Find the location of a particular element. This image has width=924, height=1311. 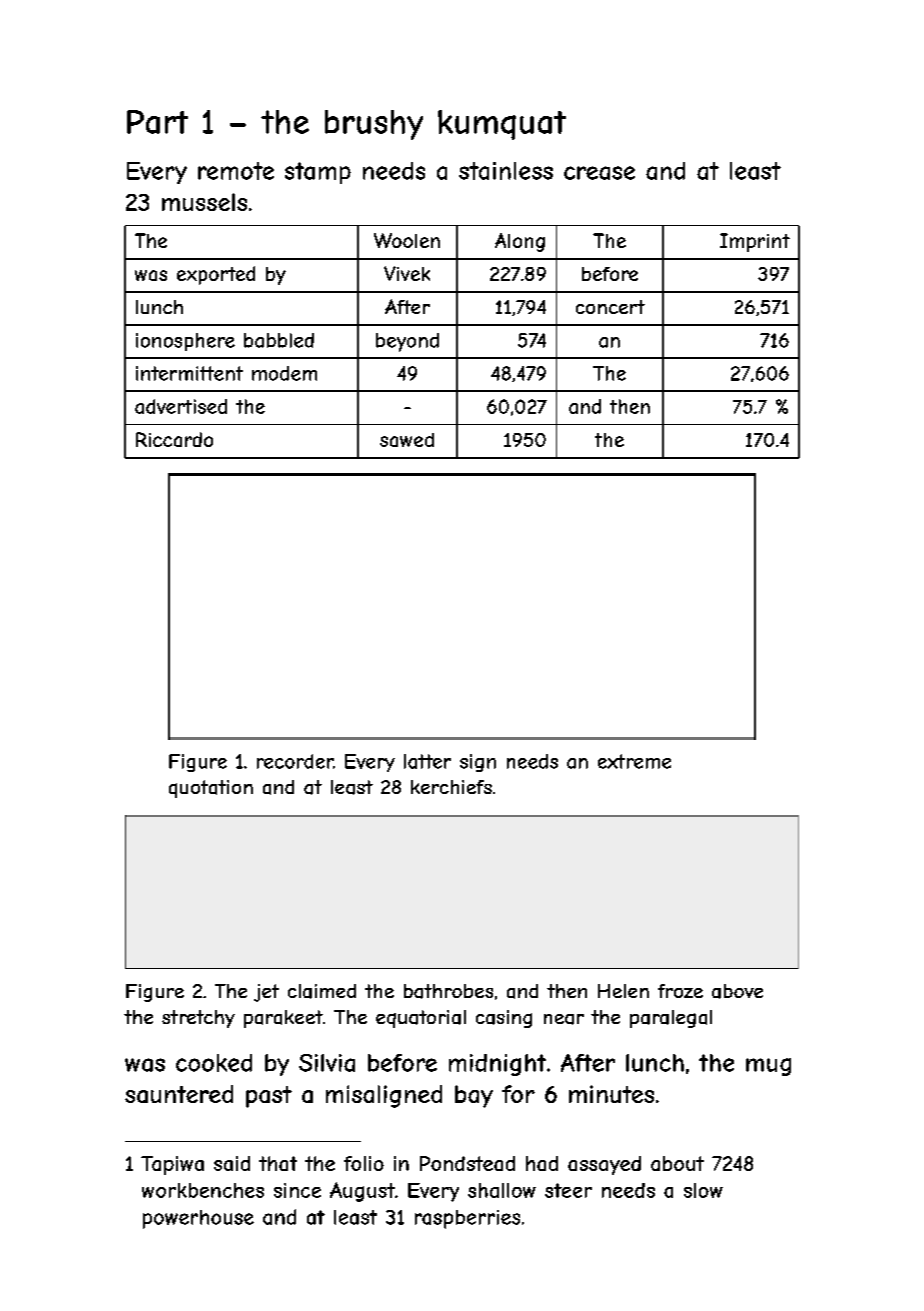

raspberries is located at coordinates (467, 1219).
